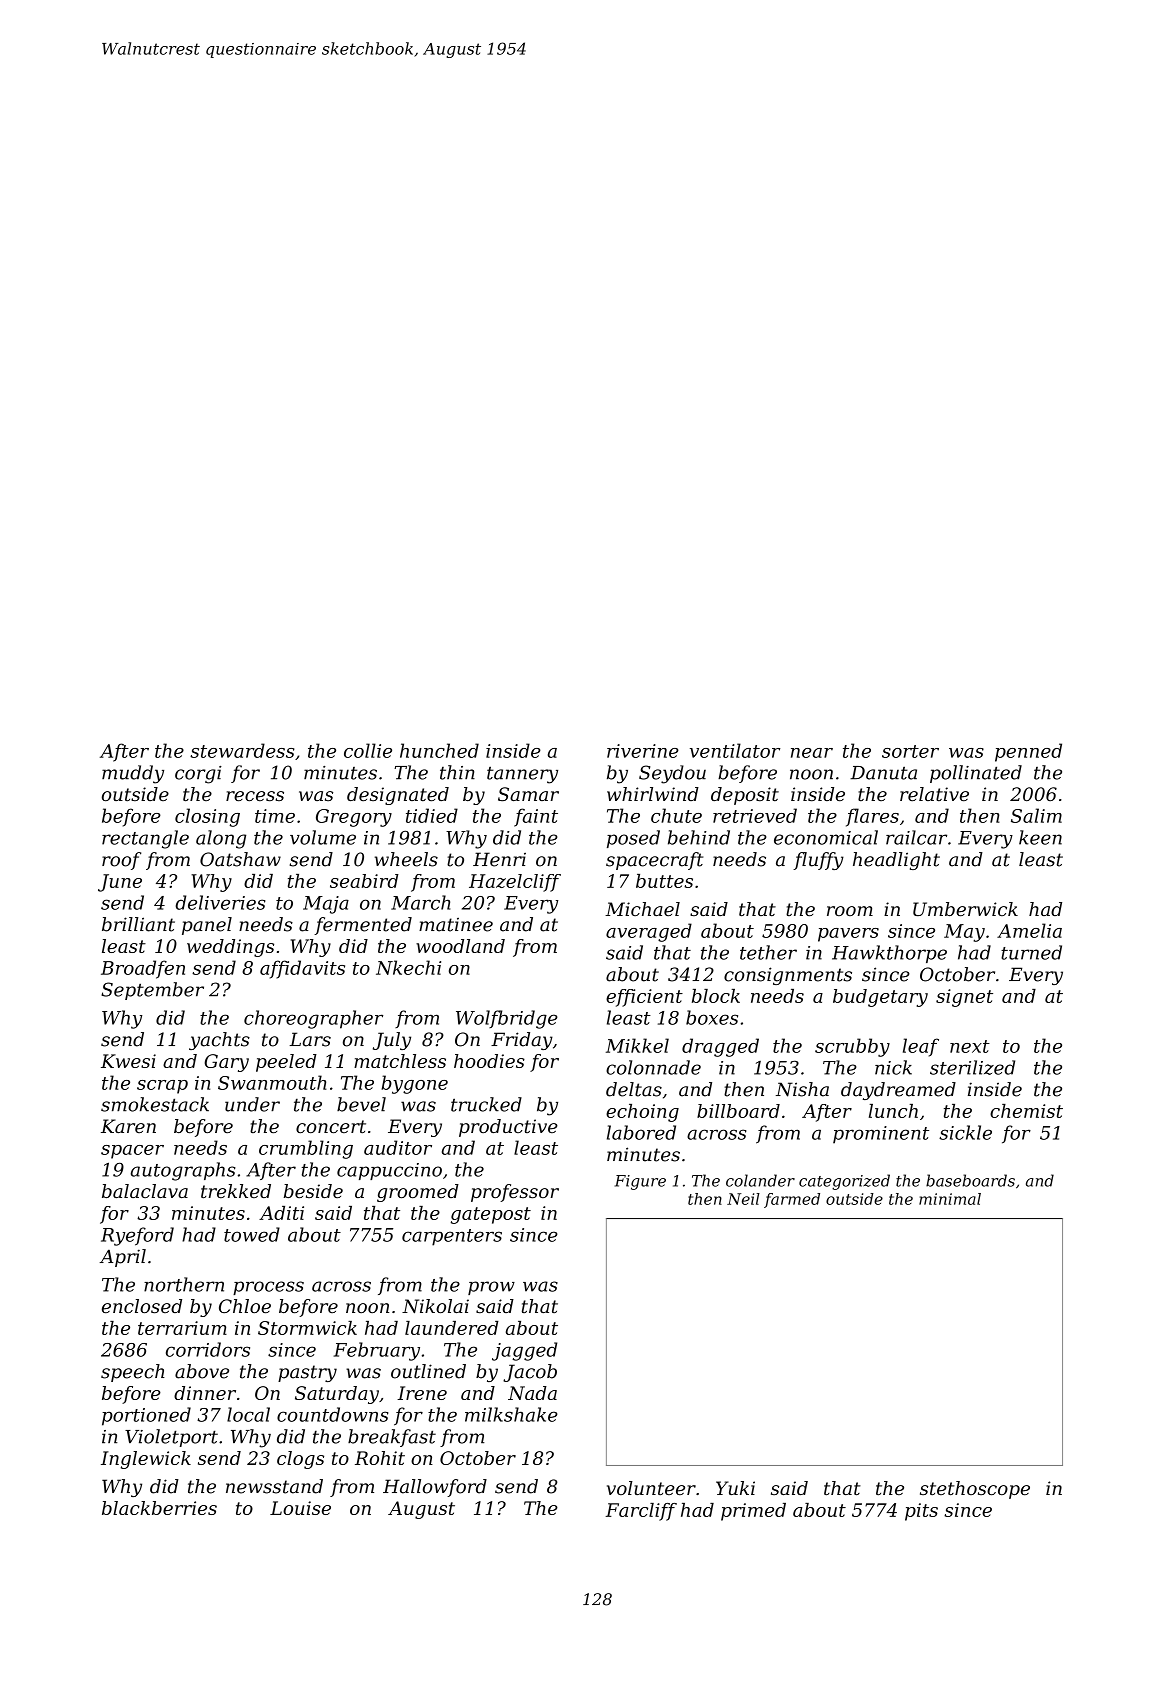 The width and height of the image is (1164, 1685). Describe the element at coordinates (242, 750) in the image. I see `stewardess` at that location.
